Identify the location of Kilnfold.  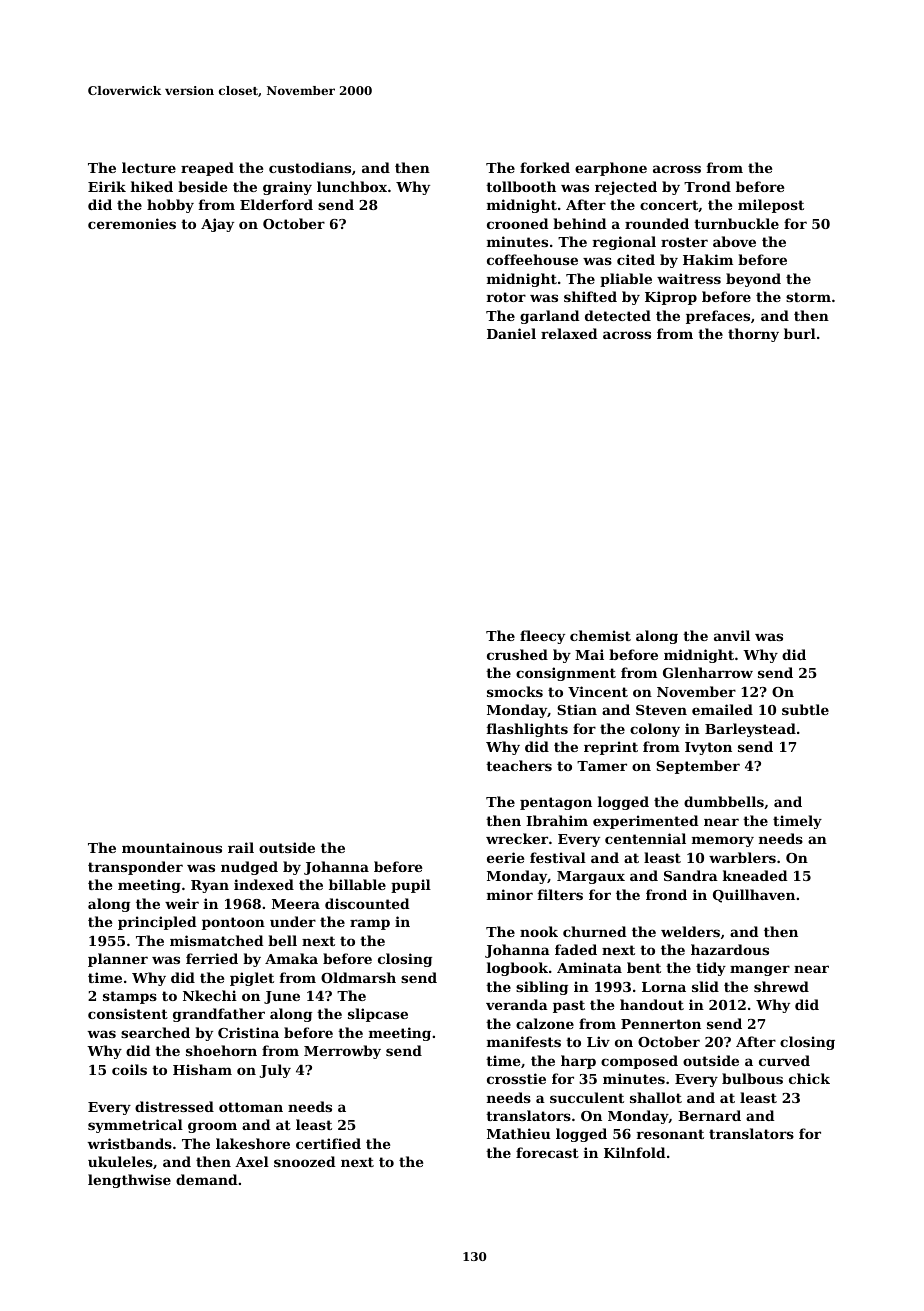
(635, 1152).
